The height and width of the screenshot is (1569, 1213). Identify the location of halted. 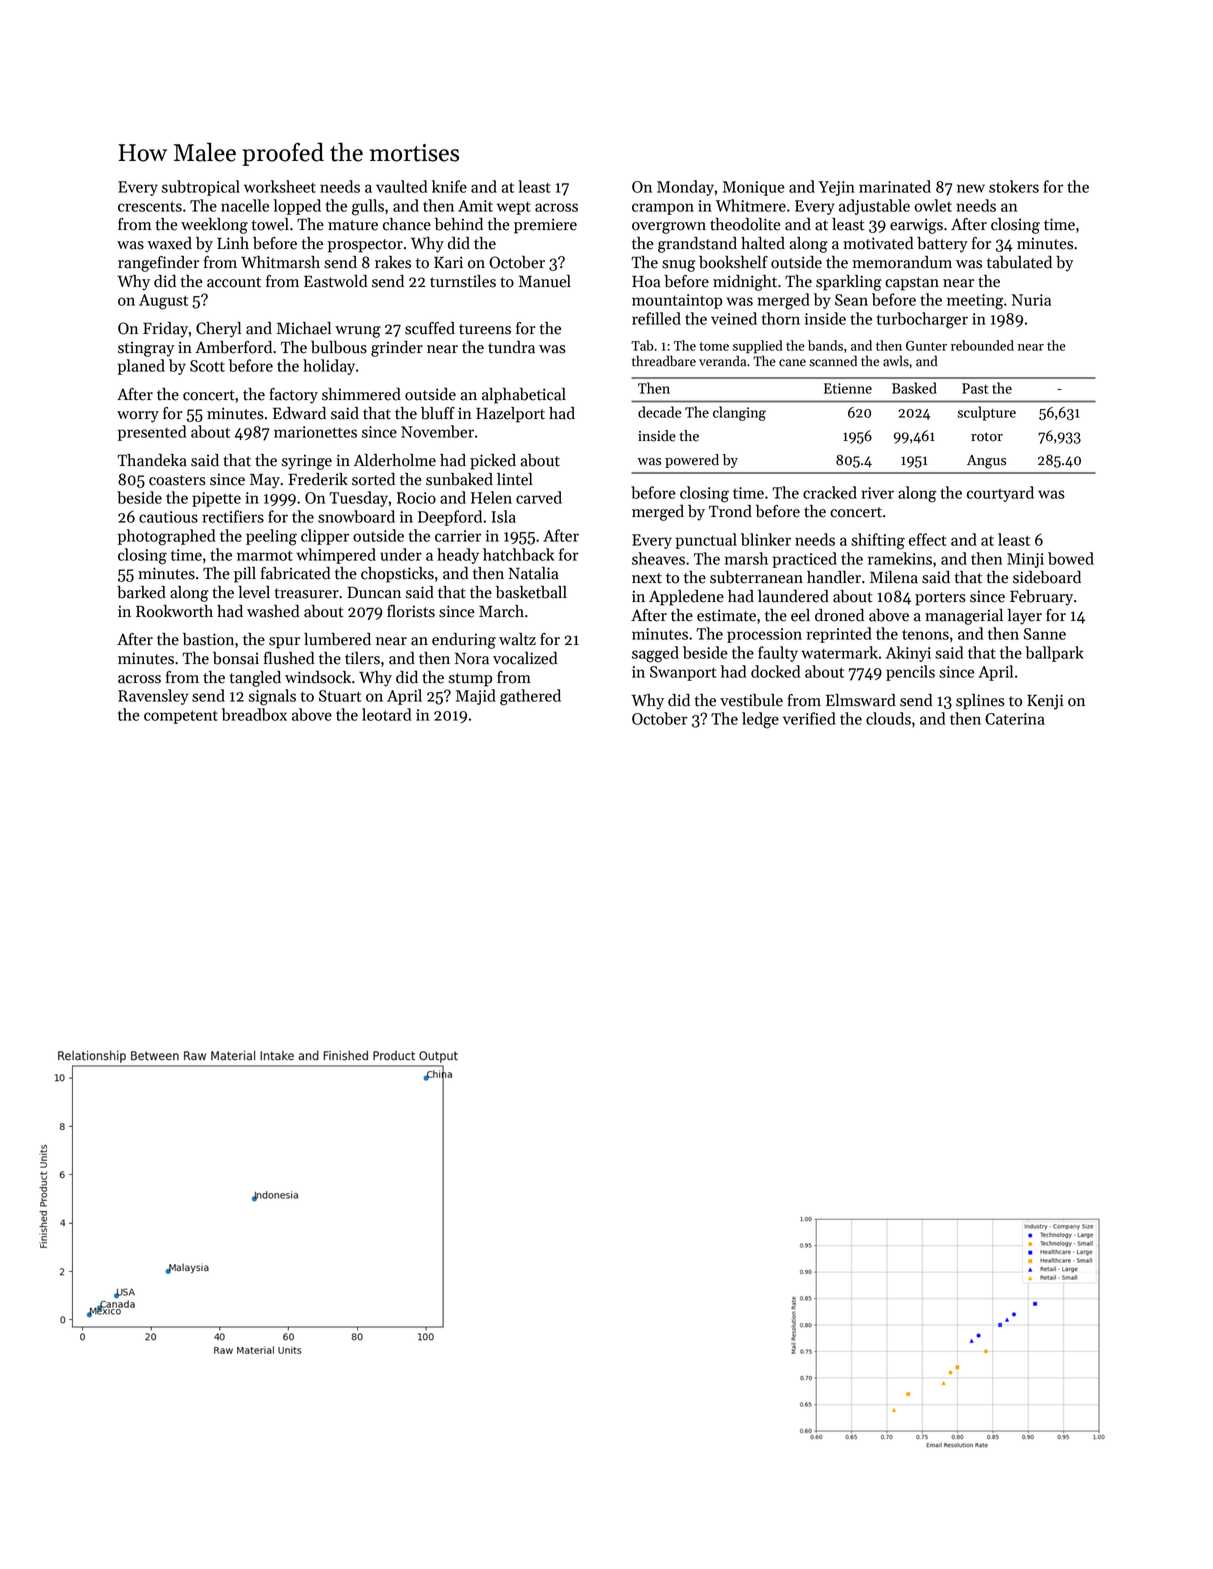
(763, 243).
